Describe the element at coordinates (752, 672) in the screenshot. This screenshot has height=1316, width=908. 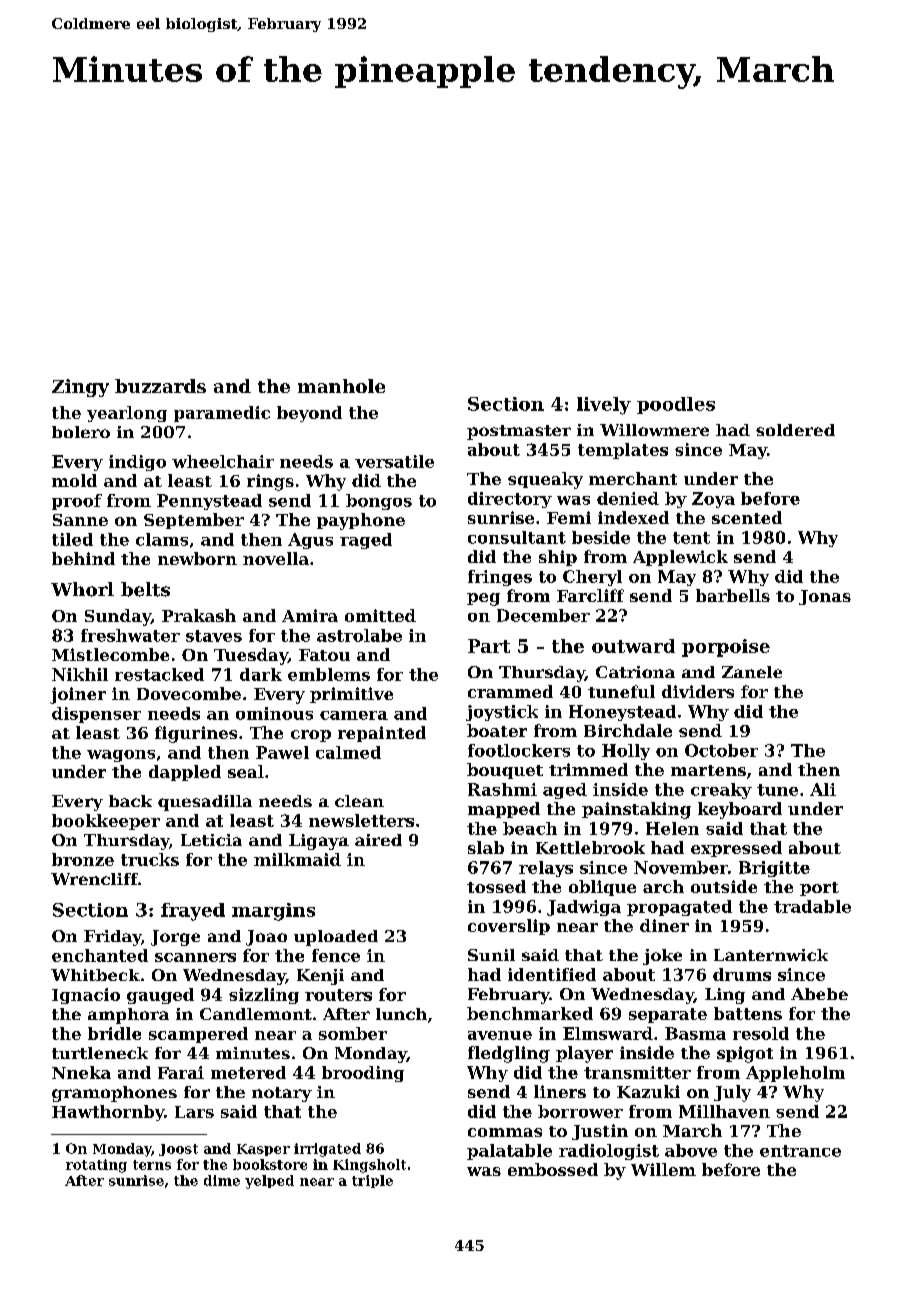
I see `Zanele` at that location.
